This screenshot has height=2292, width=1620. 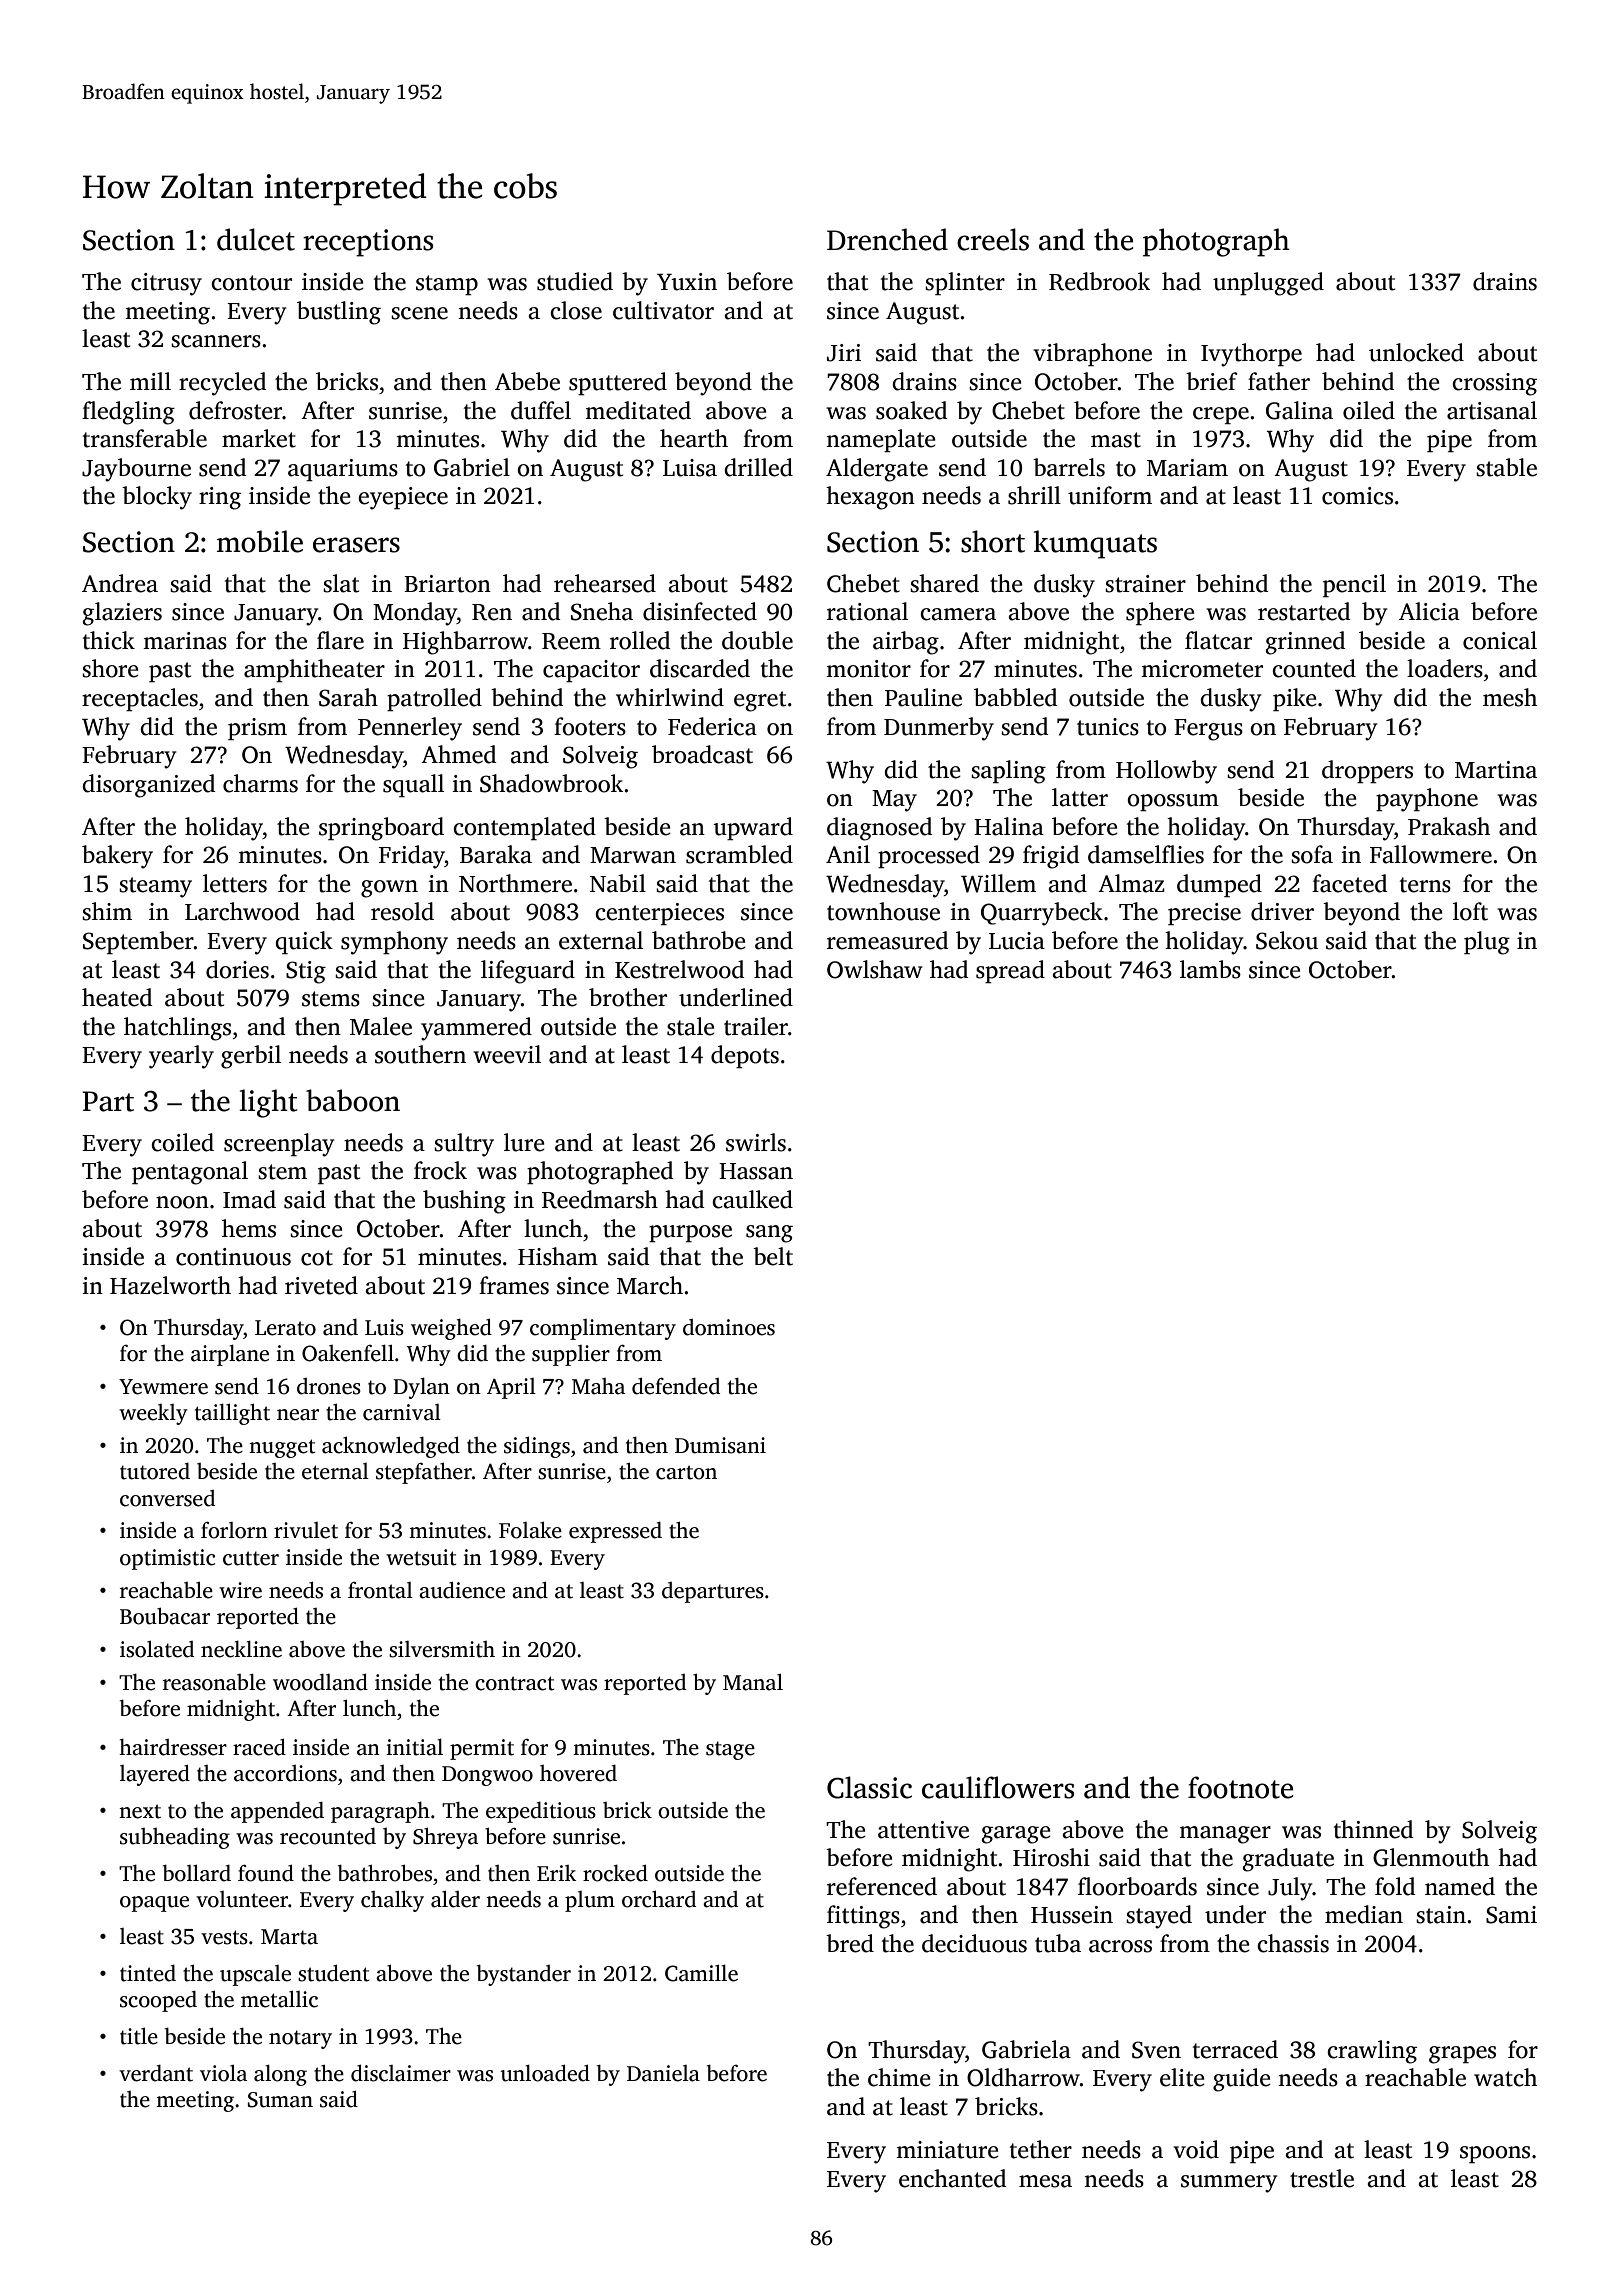 What do you see at coordinates (993, 239) in the screenshot?
I see `creels` at bounding box center [993, 239].
